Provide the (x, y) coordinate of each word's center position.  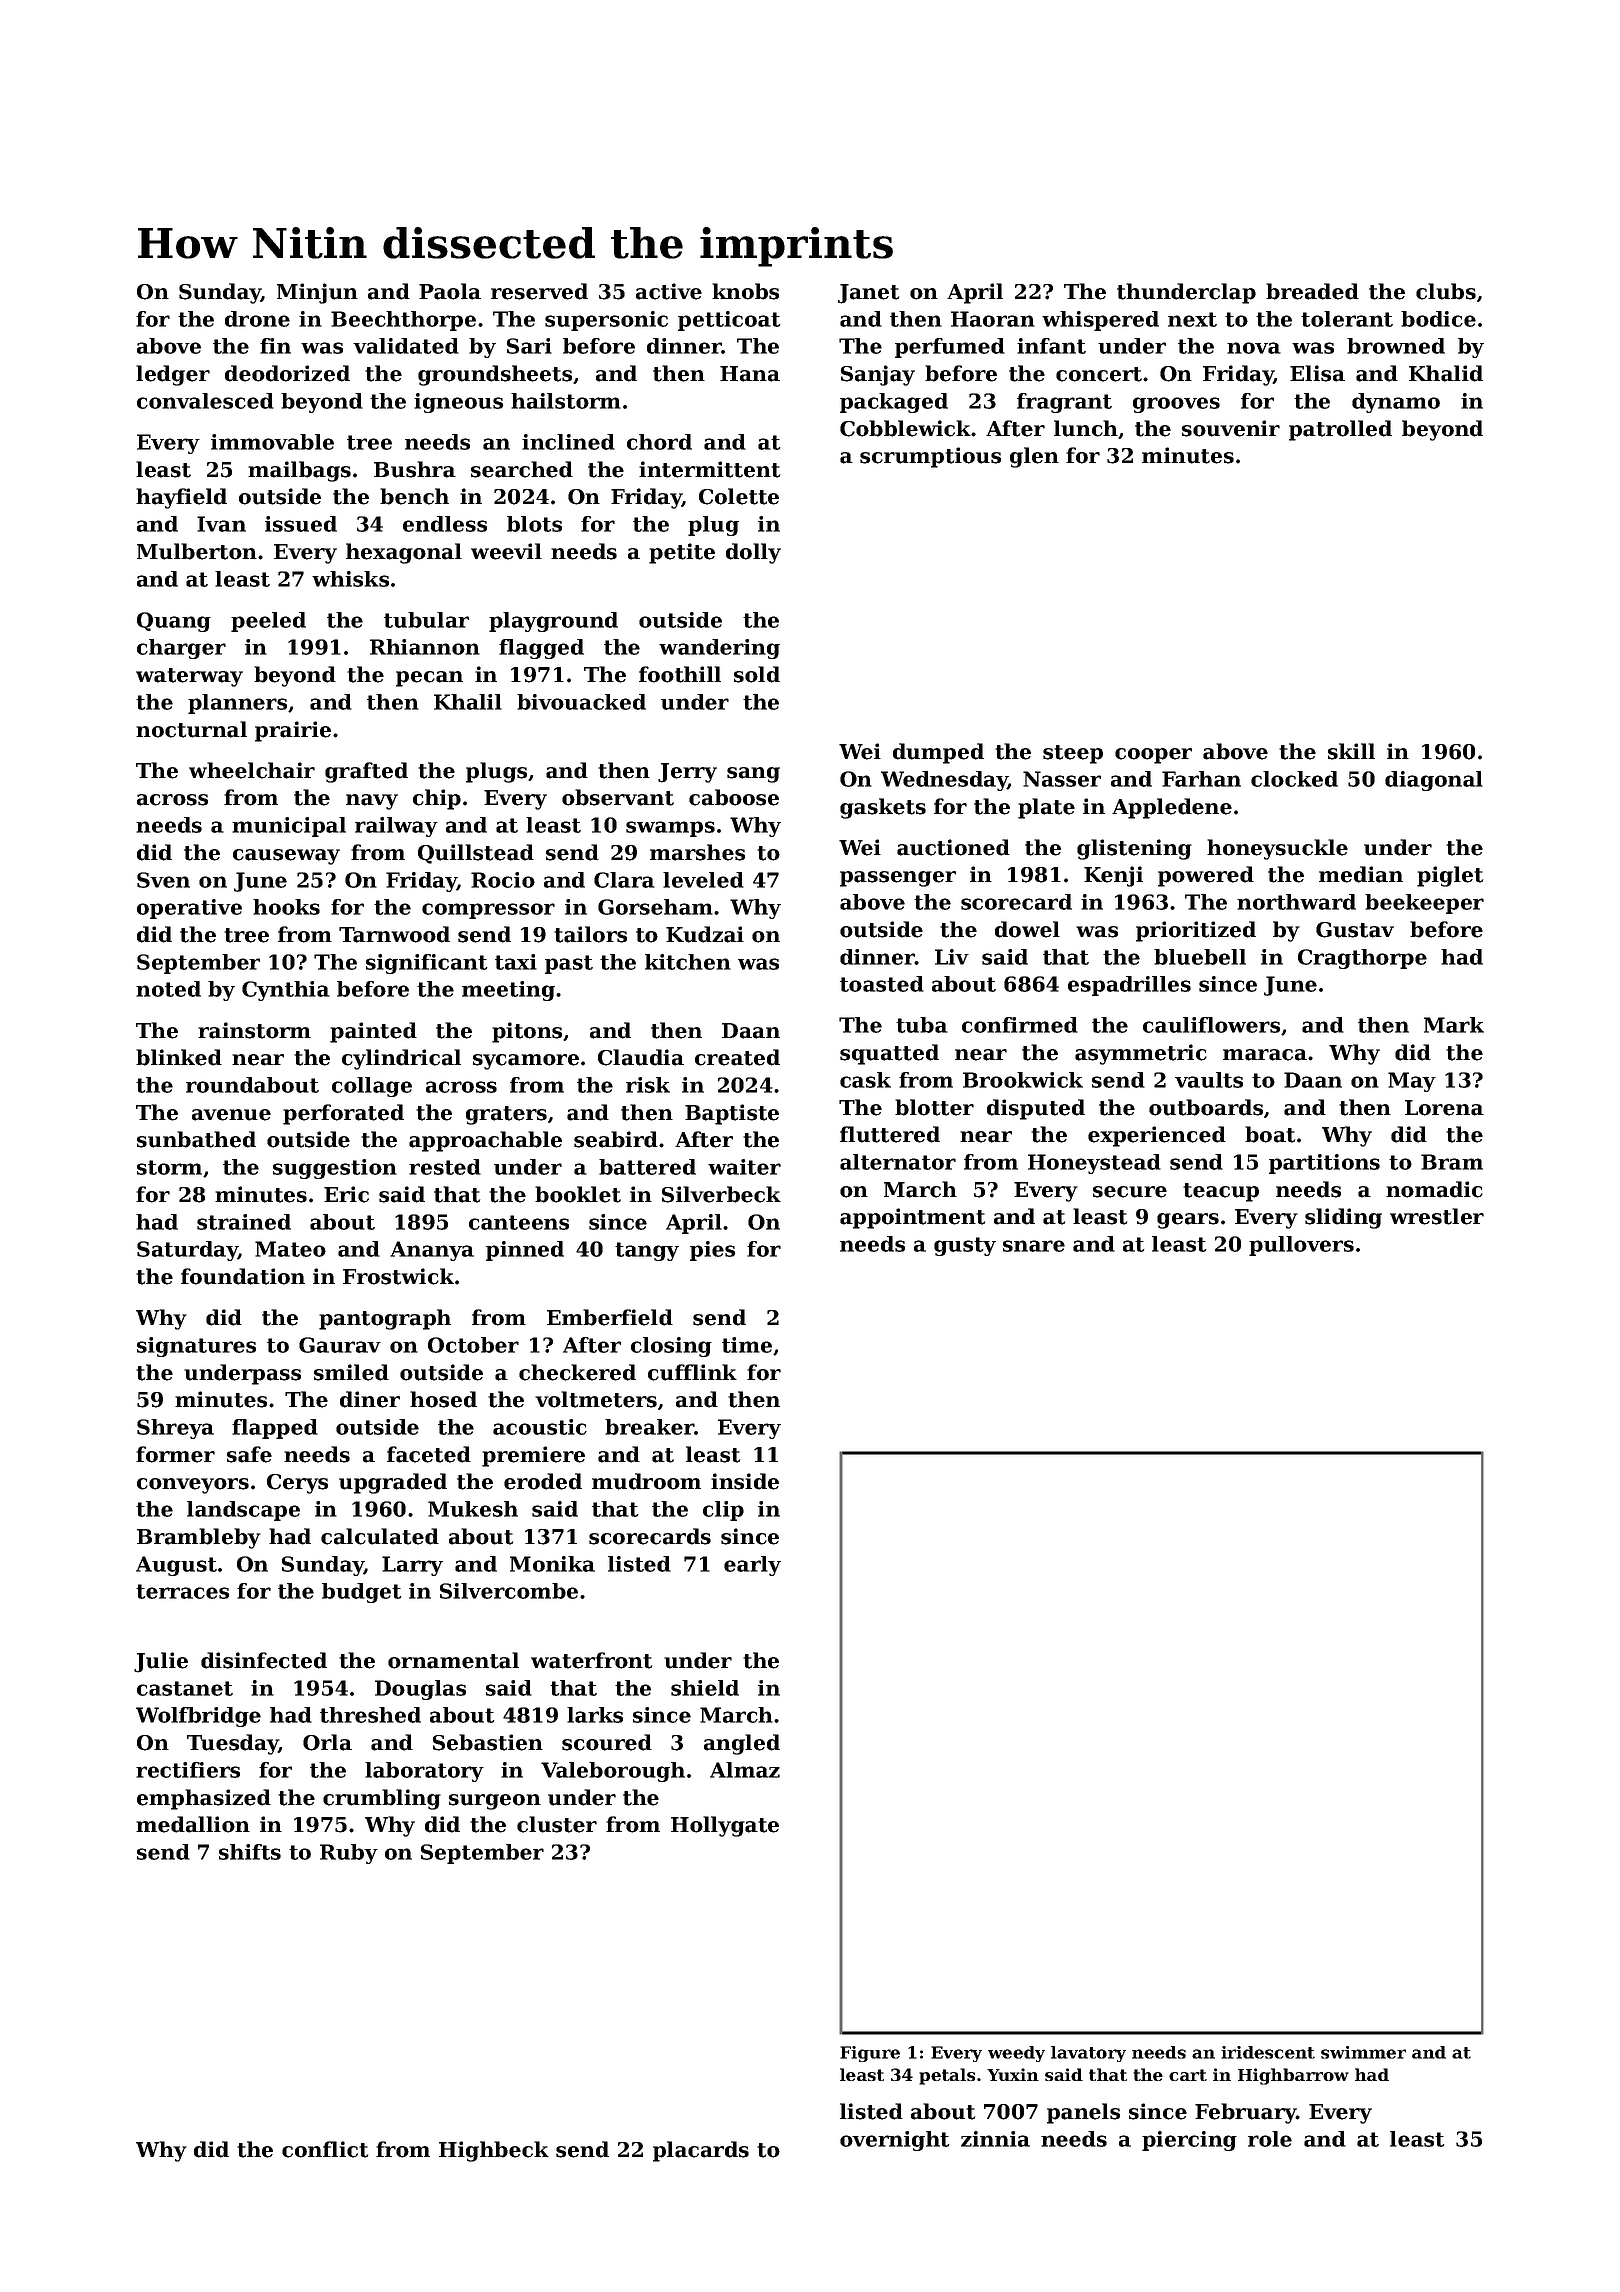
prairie (293, 731)
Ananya (432, 1251)
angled (742, 1744)
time (747, 1345)
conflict (325, 2149)
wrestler (1437, 1216)
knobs (745, 291)
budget (361, 1593)
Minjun (317, 293)
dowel (1027, 929)
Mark (1454, 1025)
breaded (1312, 291)
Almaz (745, 1770)
